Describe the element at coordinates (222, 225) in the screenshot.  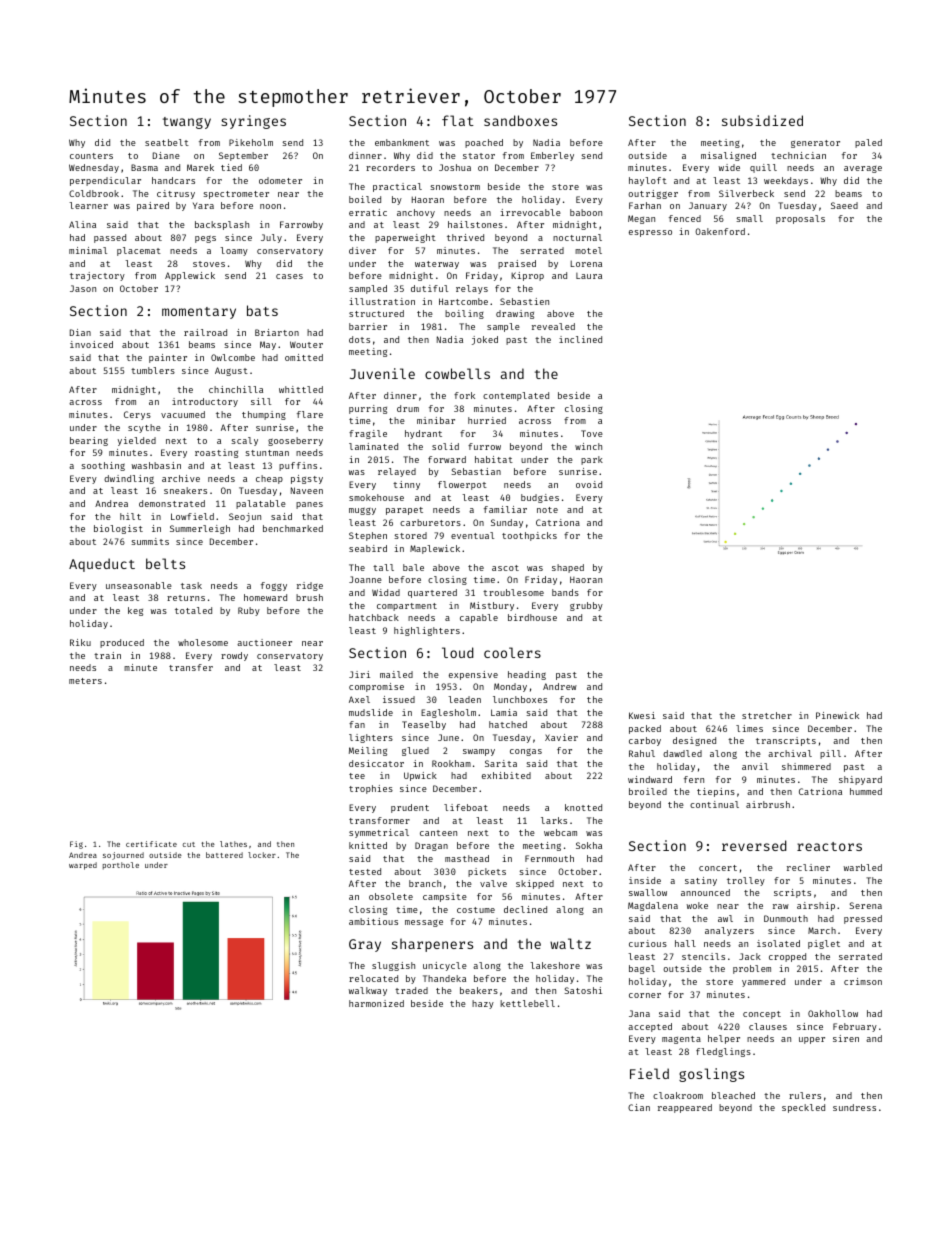
I see `backsplash` at that location.
